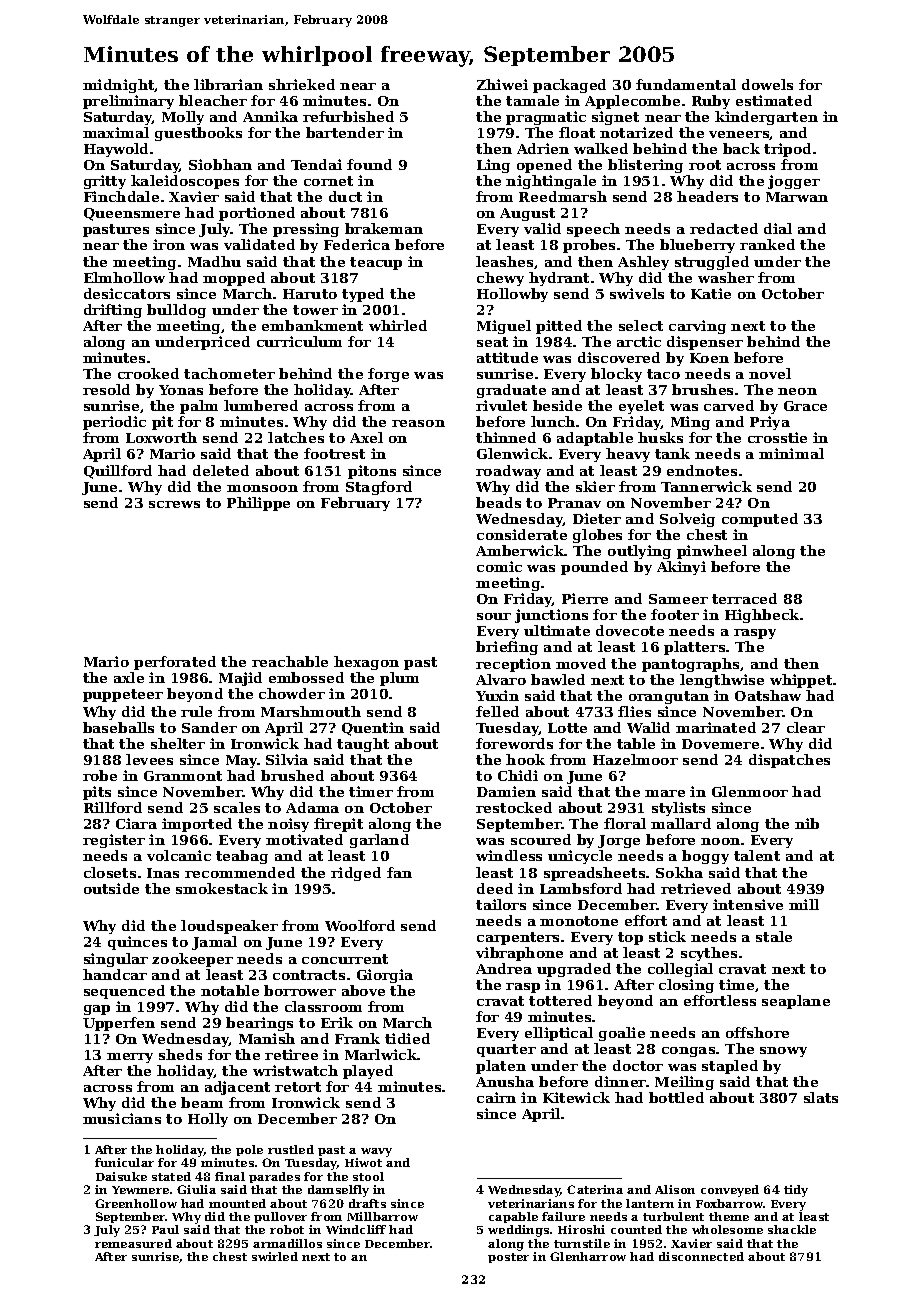  I want to click on hexagon, so click(366, 663).
